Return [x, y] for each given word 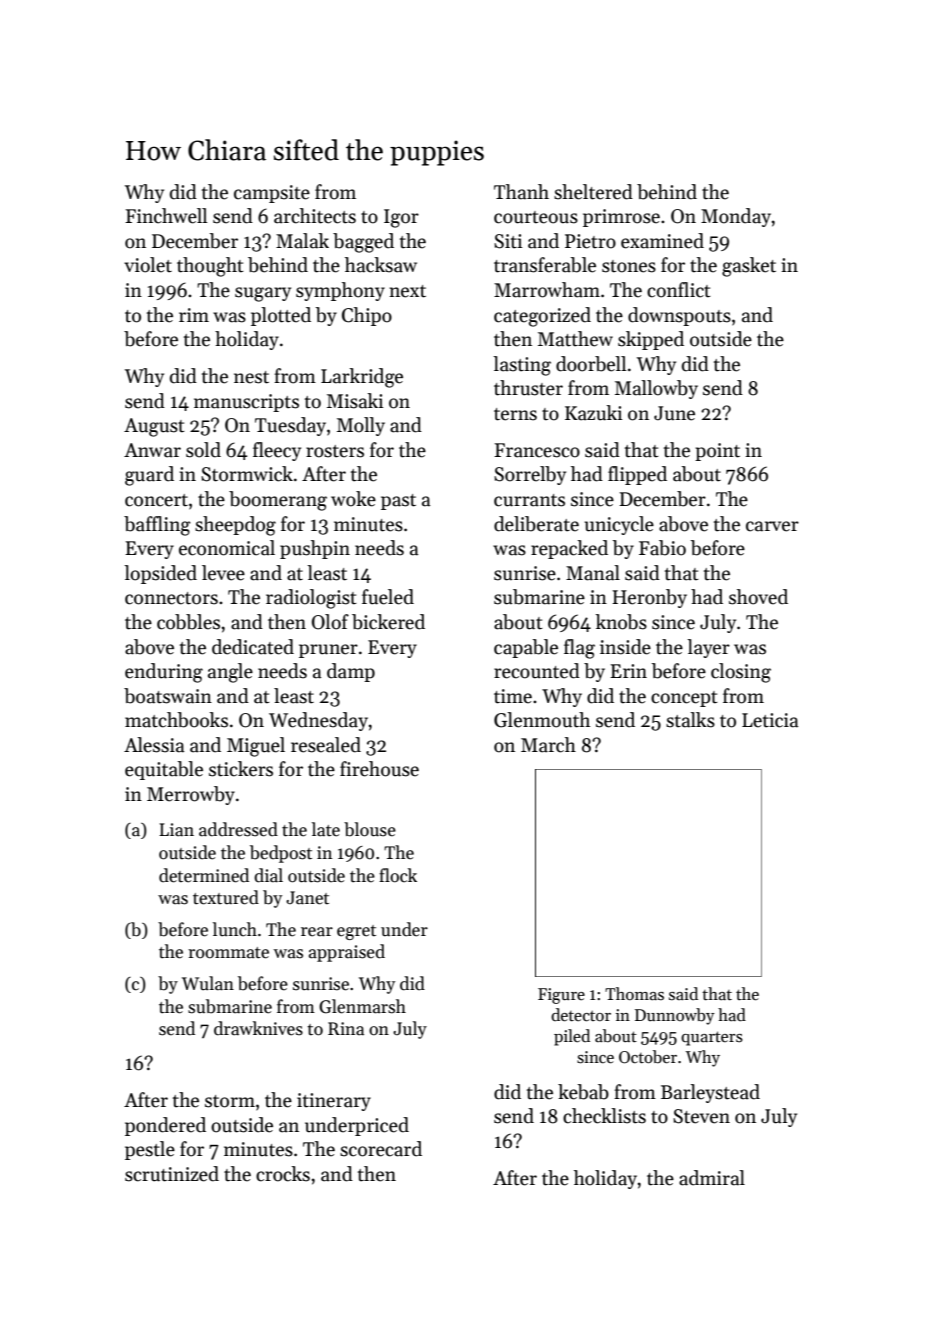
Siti [508, 241]
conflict [679, 290]
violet [148, 265]
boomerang [278, 501]
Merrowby [191, 795]
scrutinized [172, 1174]
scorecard [381, 1149]
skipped [651, 340]
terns [515, 414]
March [548, 745]
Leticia [770, 720]
